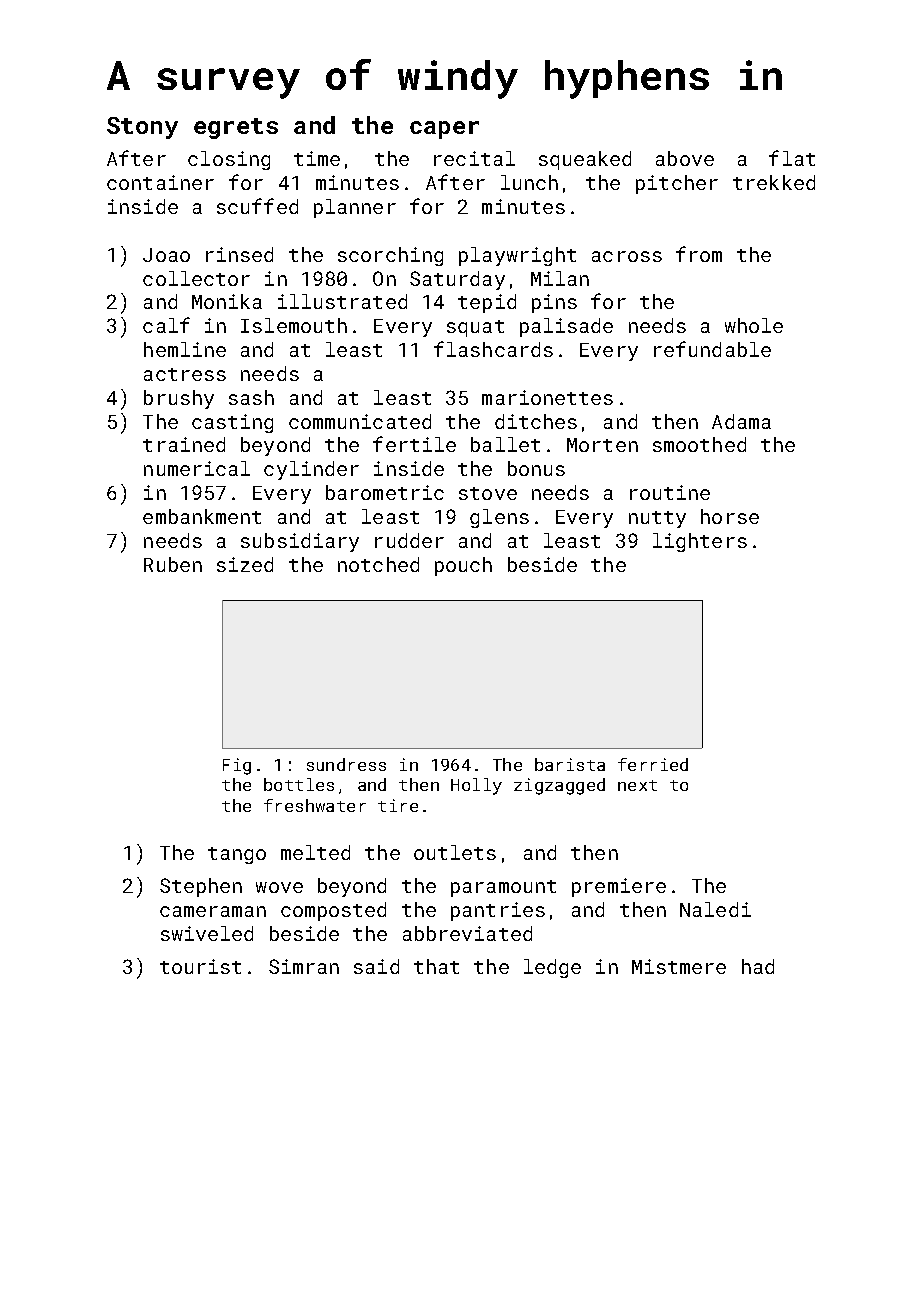 This image has height=1308, width=924. I want to click on egrets, so click(236, 128).
